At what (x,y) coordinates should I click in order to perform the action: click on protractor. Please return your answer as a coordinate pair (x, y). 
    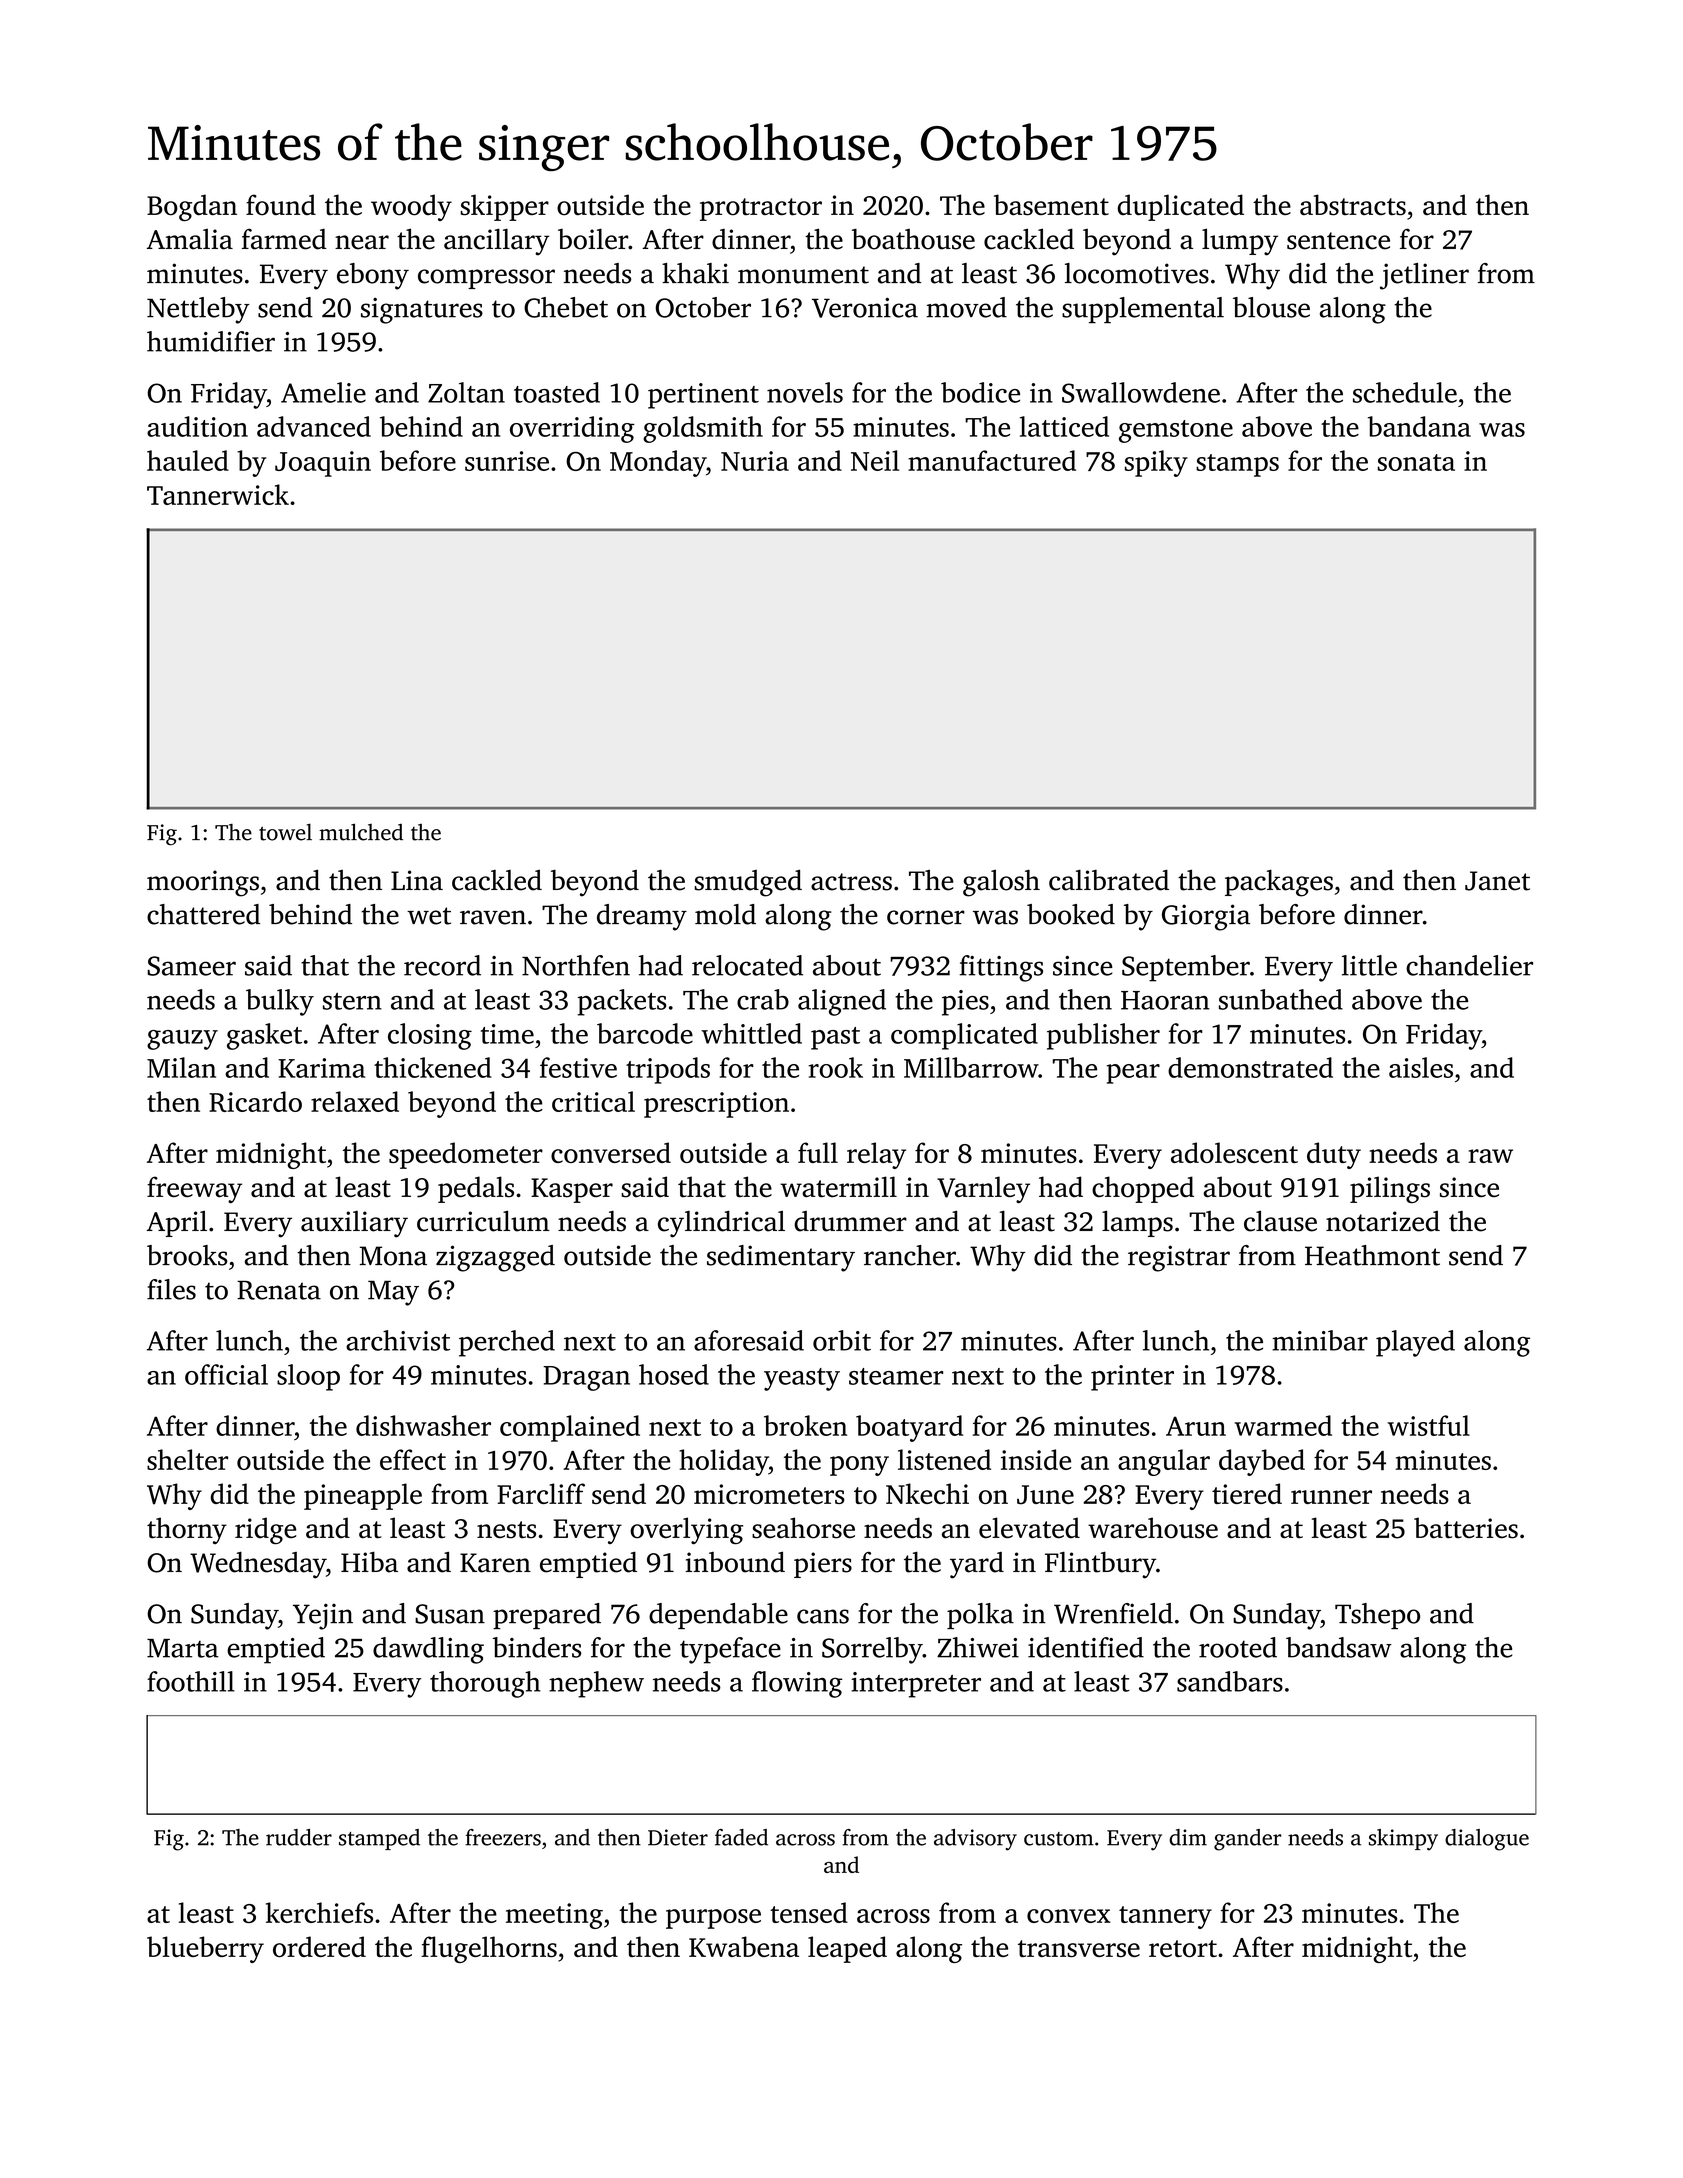
    Looking at the image, I should click on (761, 209).
